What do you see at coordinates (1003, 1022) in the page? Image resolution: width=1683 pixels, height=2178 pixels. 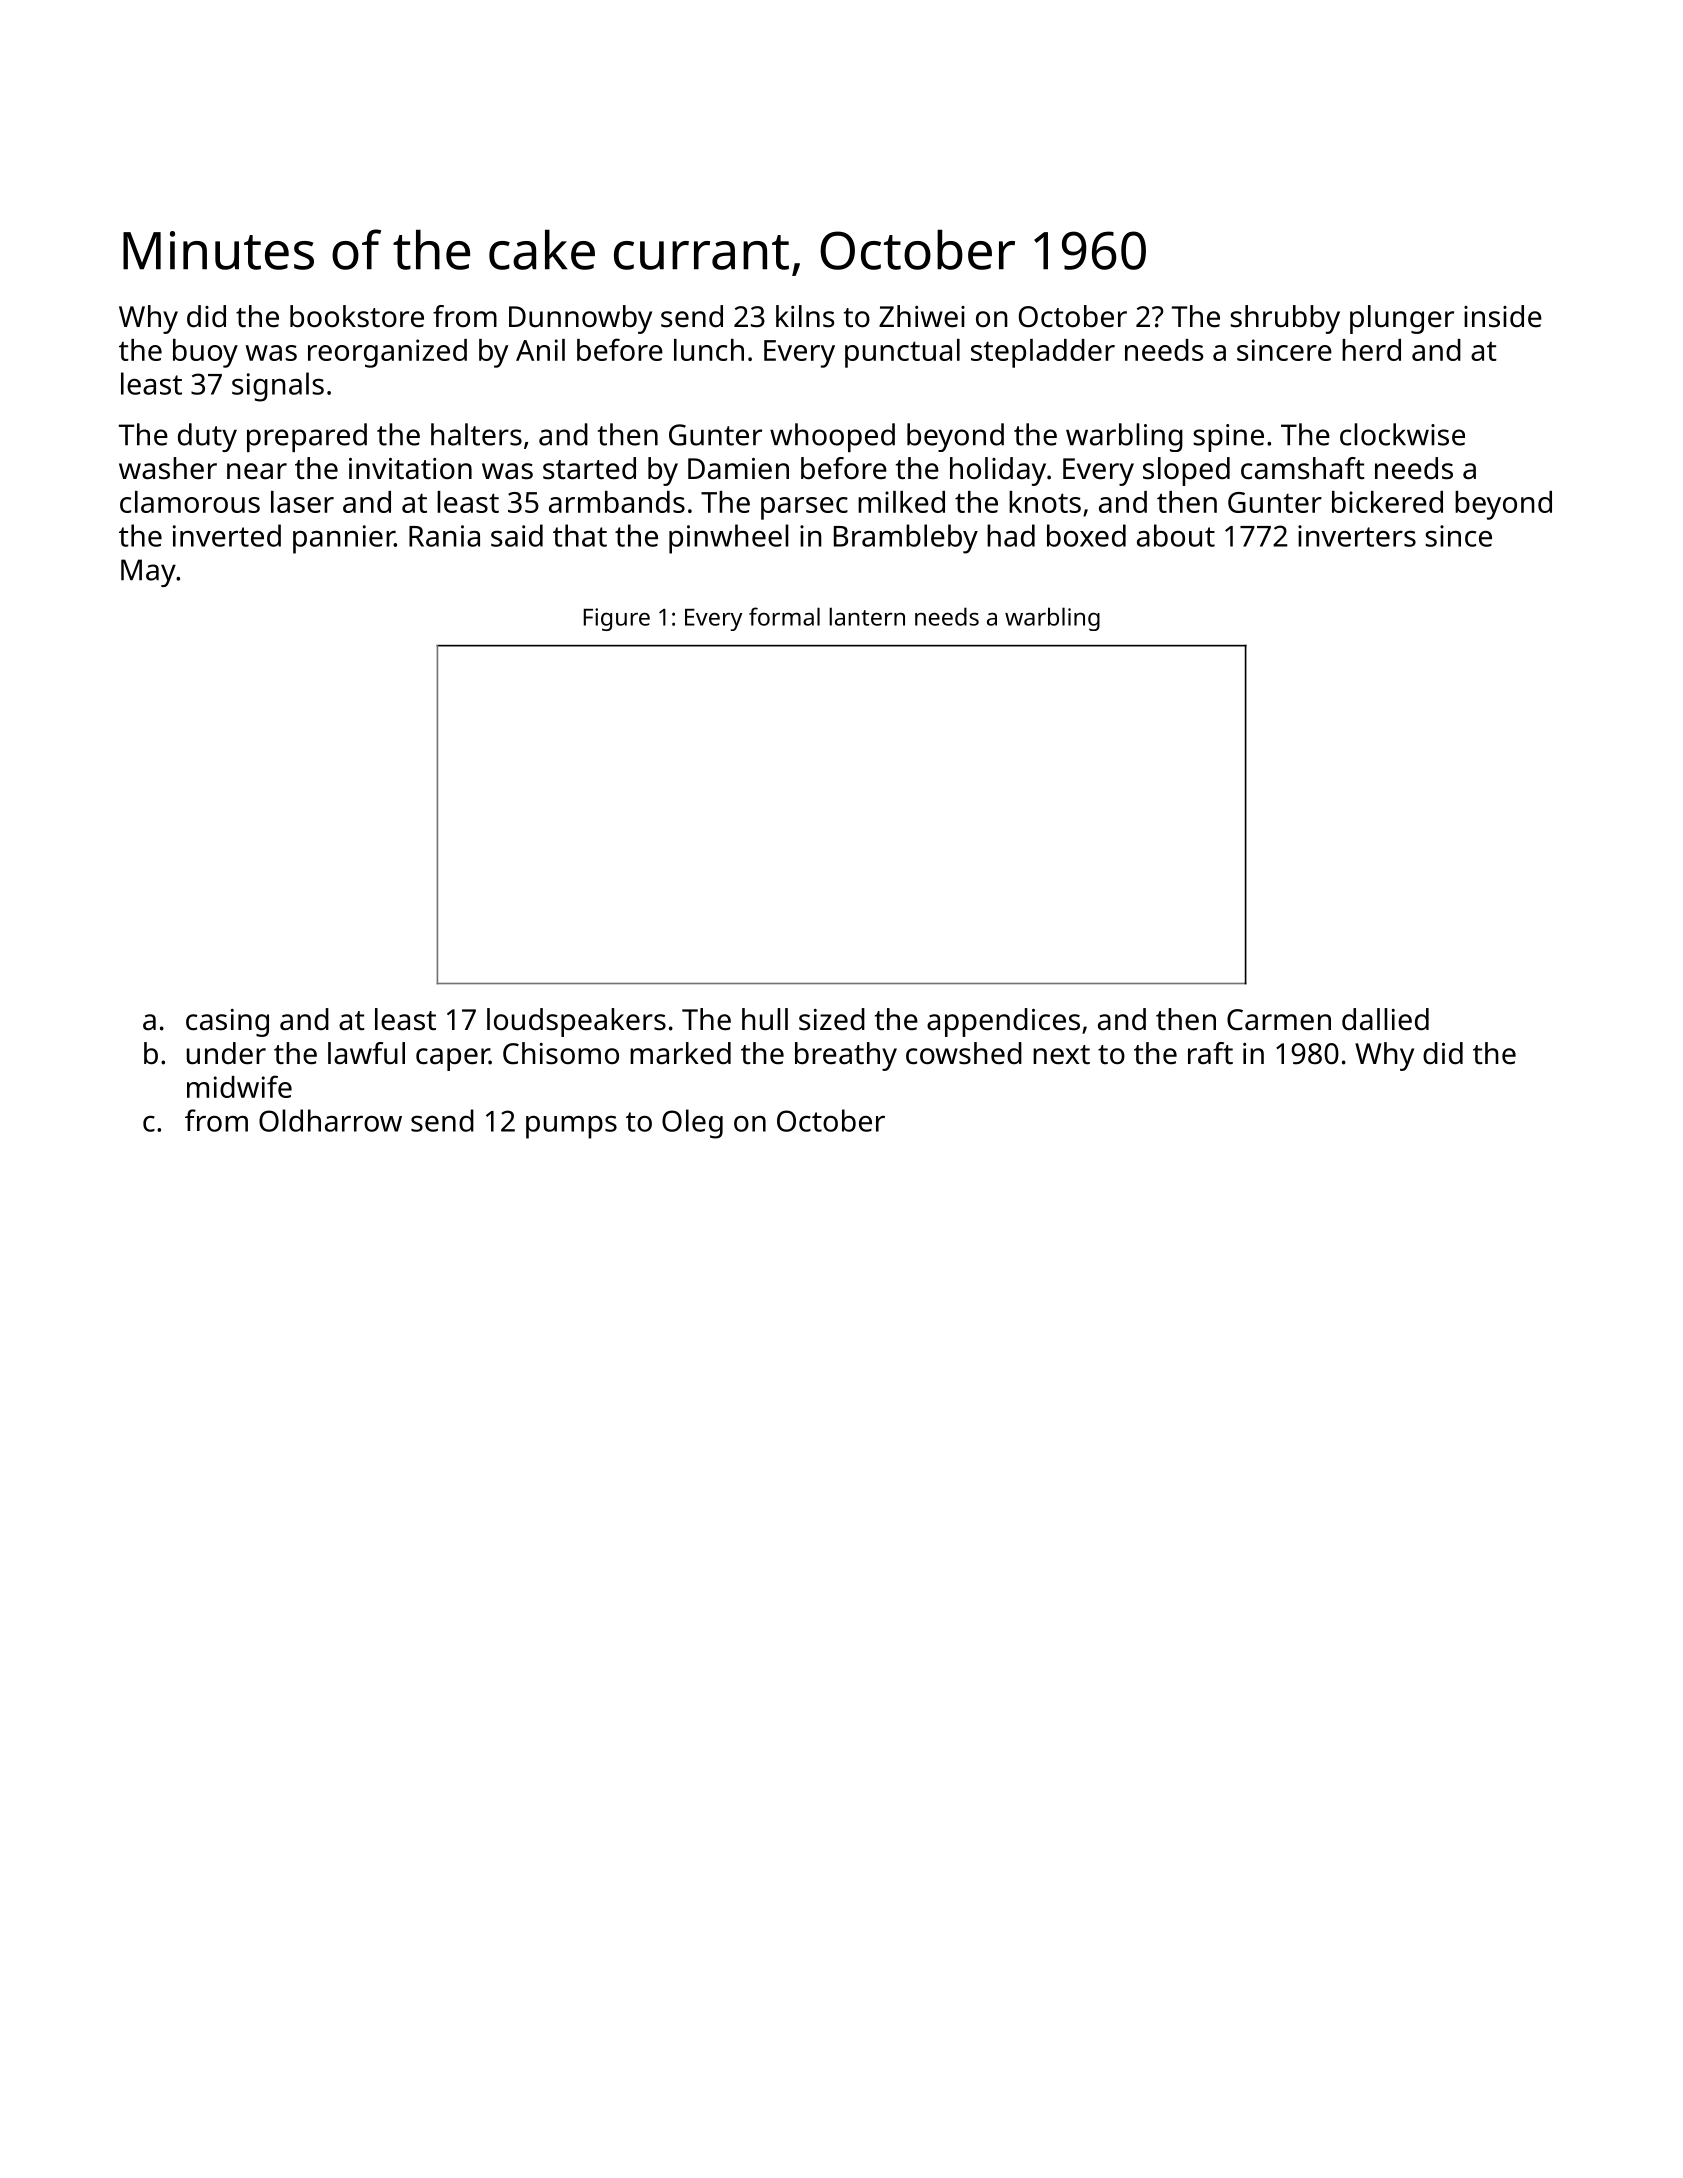 I see `appendices` at bounding box center [1003, 1022].
